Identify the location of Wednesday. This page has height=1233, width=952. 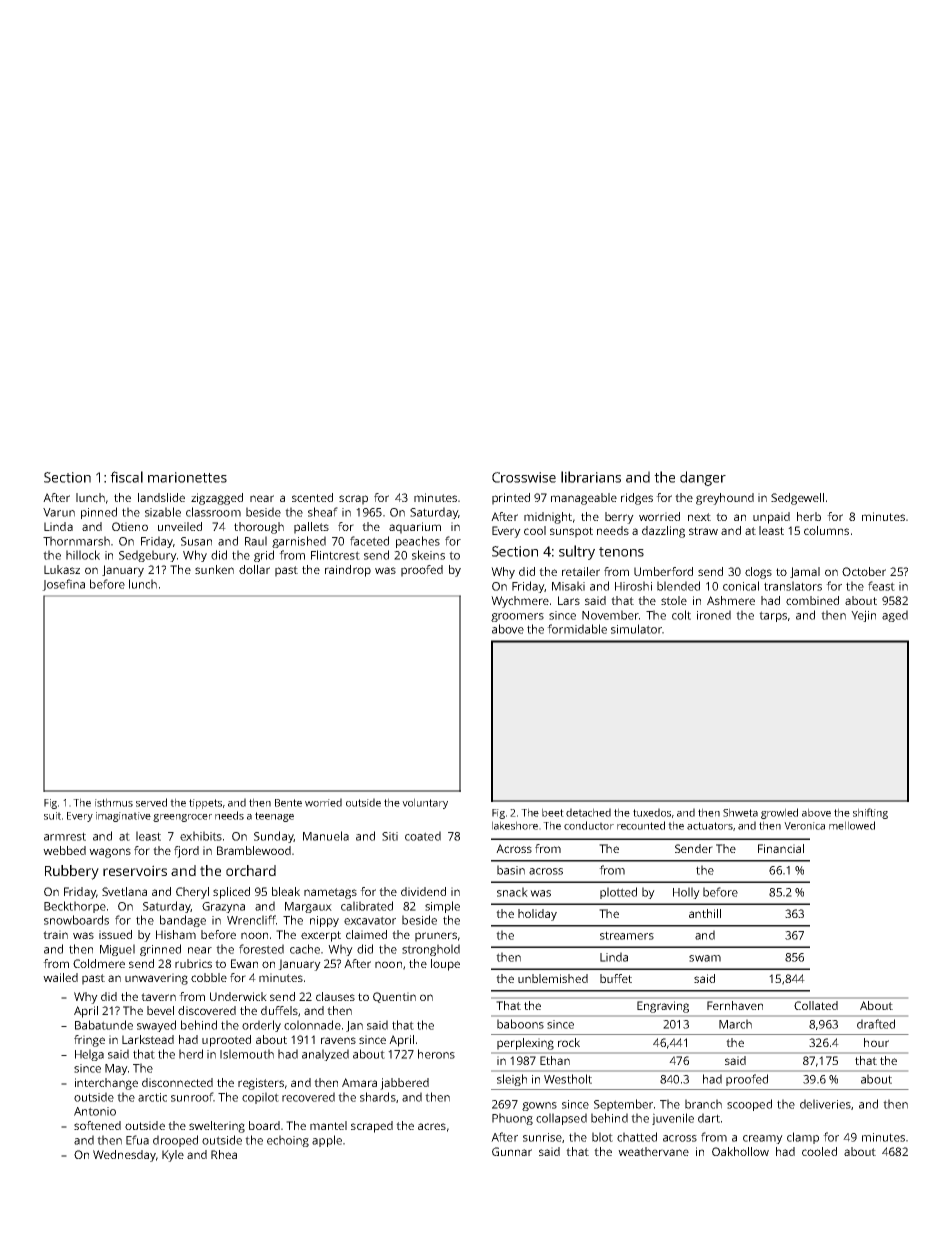
(124, 1156).
